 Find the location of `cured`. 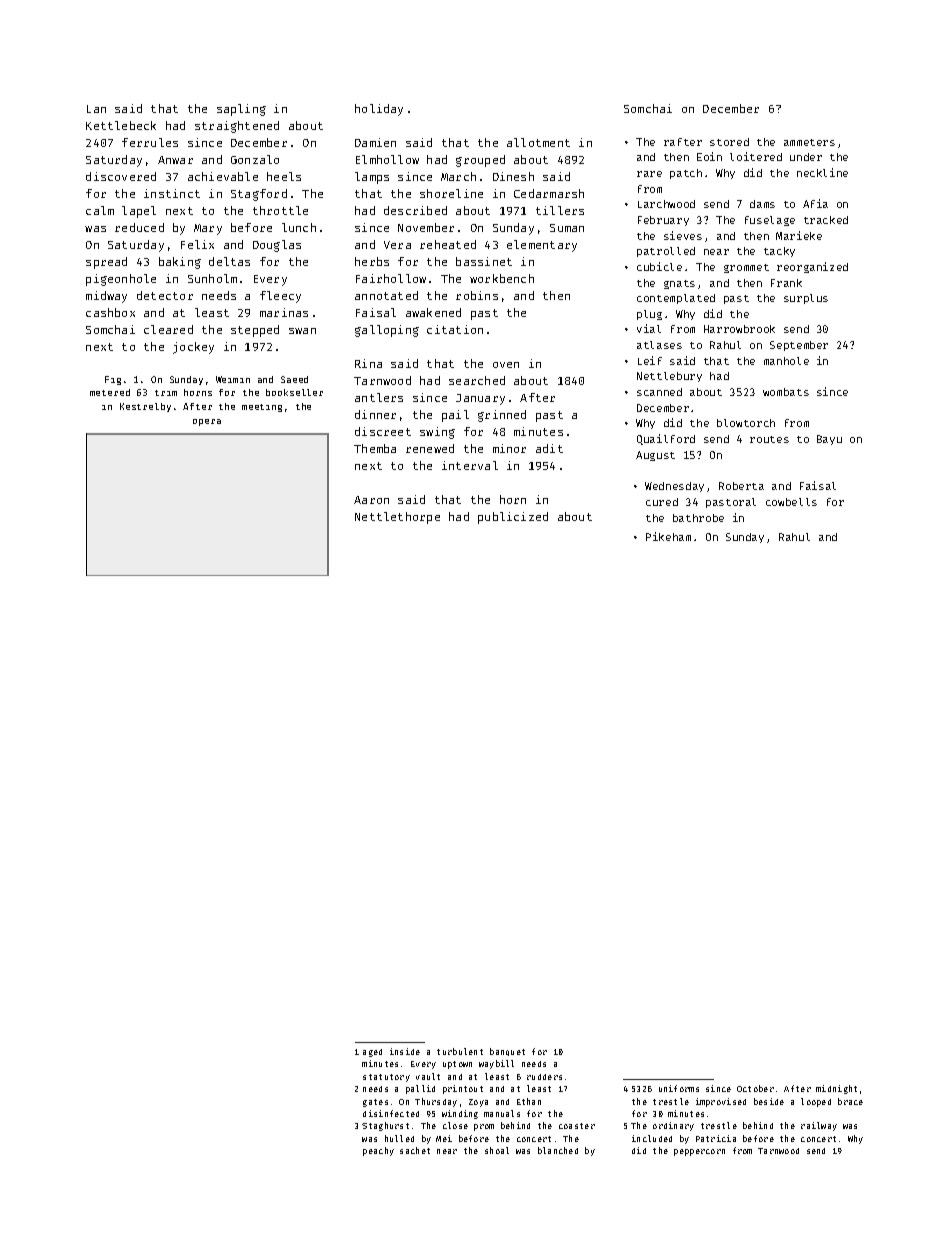

cured is located at coordinates (662, 502).
